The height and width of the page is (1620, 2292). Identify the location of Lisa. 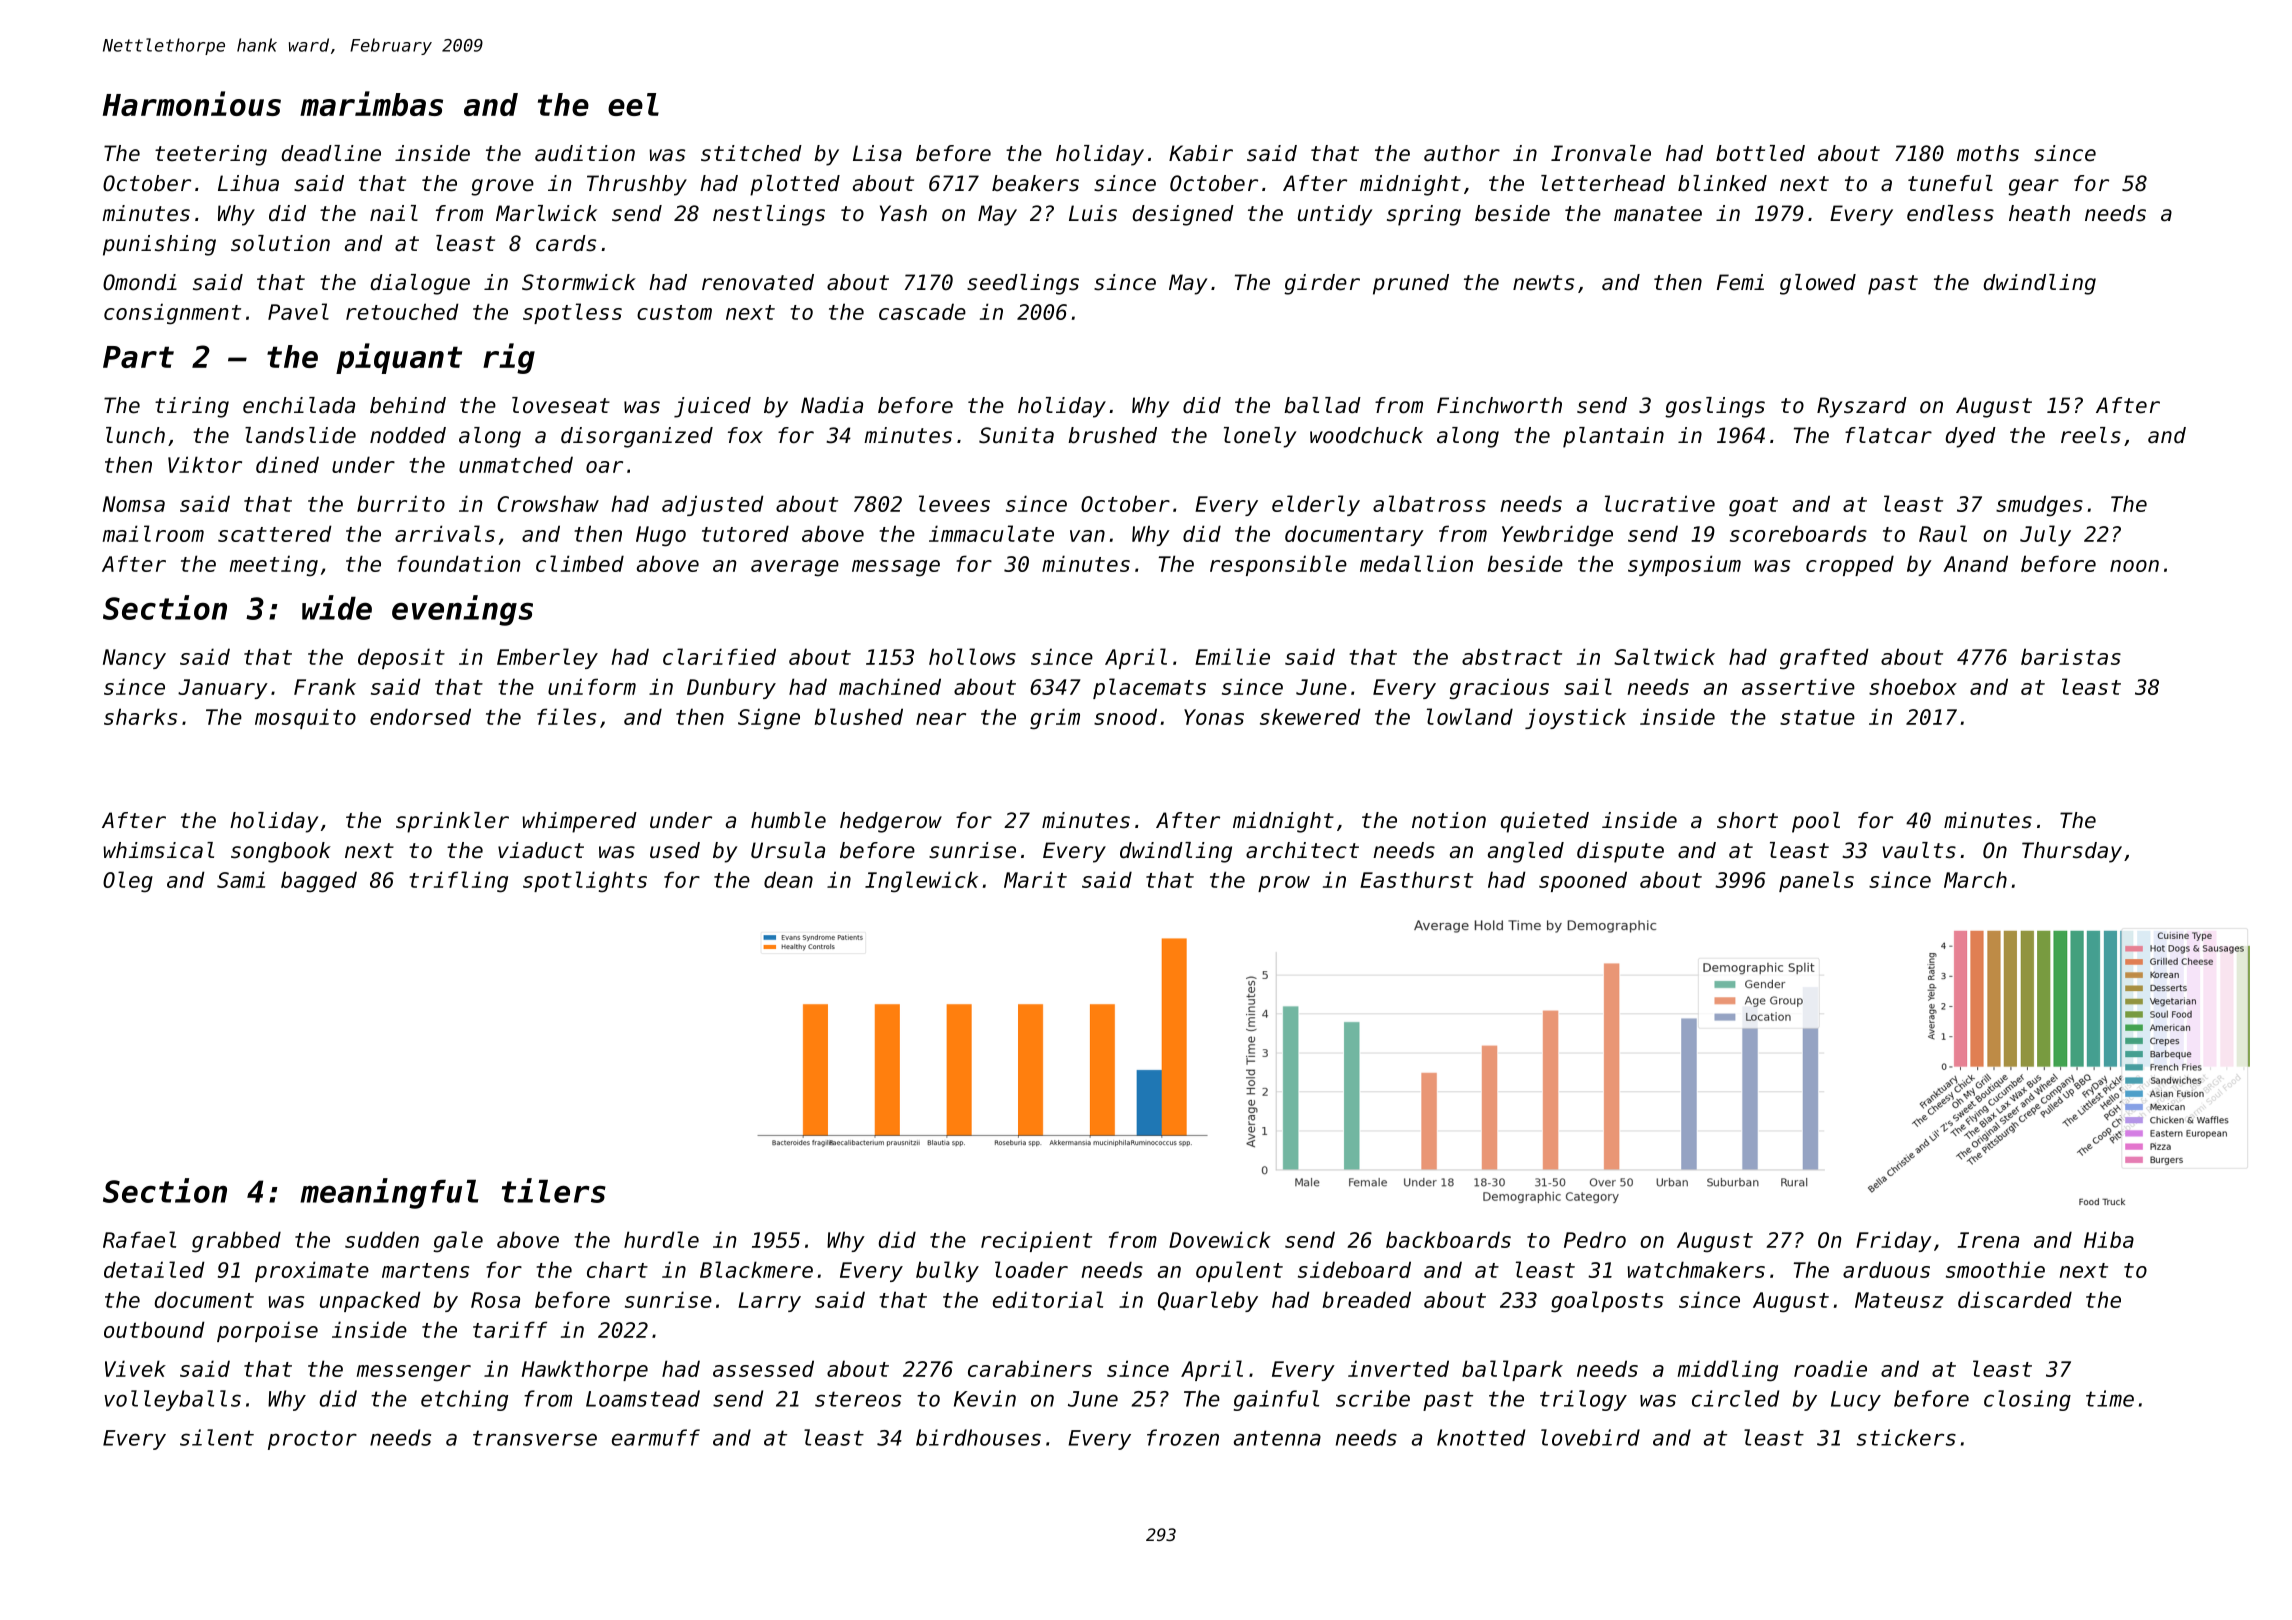
(877, 153).
